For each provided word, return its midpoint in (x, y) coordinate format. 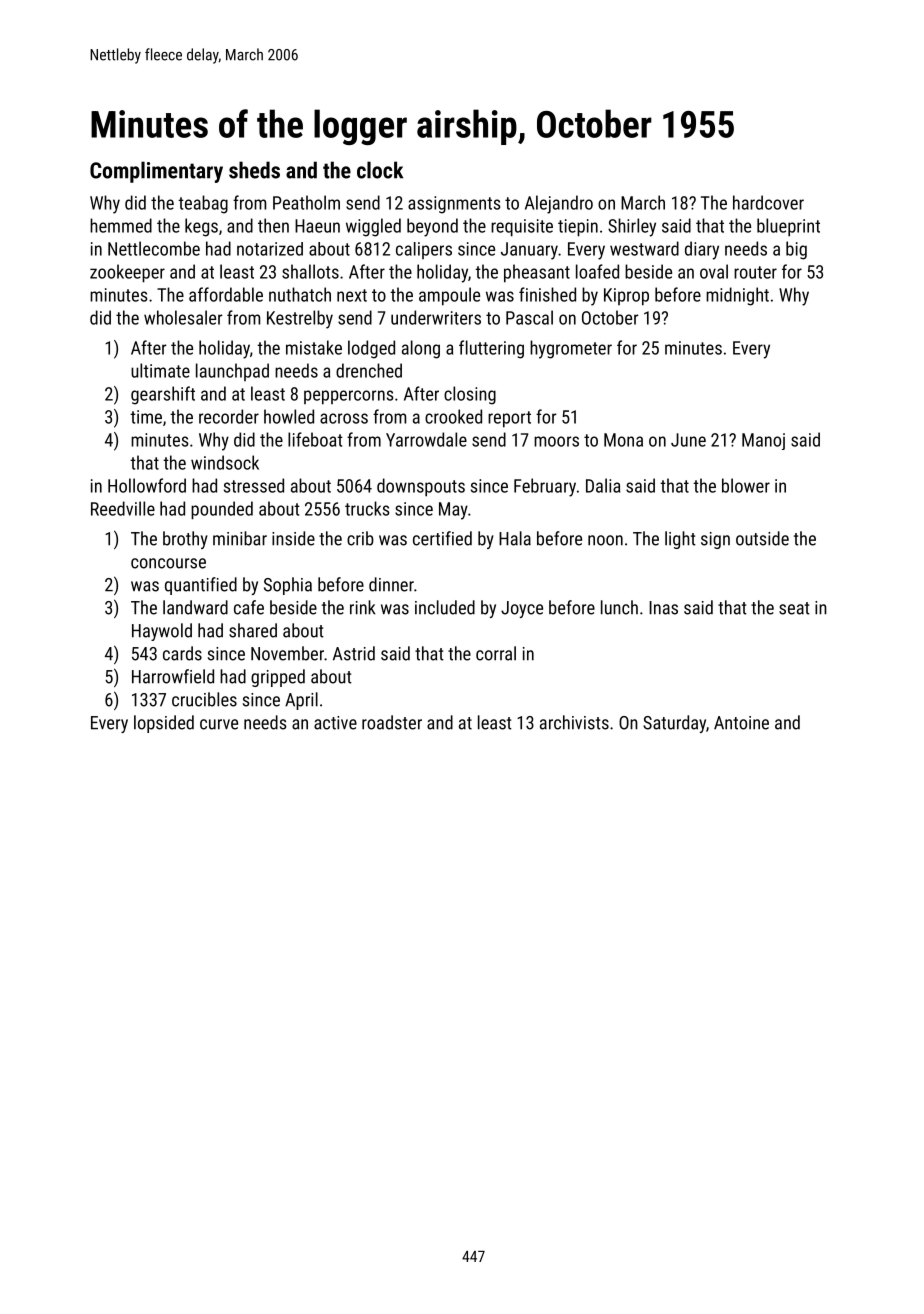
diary (702, 250)
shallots (310, 271)
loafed (597, 271)
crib (360, 538)
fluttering (491, 349)
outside (762, 538)
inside (293, 538)
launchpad (232, 372)
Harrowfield (173, 676)
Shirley (632, 227)
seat (794, 608)
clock (380, 170)
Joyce (522, 609)
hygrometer (571, 349)
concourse (168, 563)
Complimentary (156, 172)
